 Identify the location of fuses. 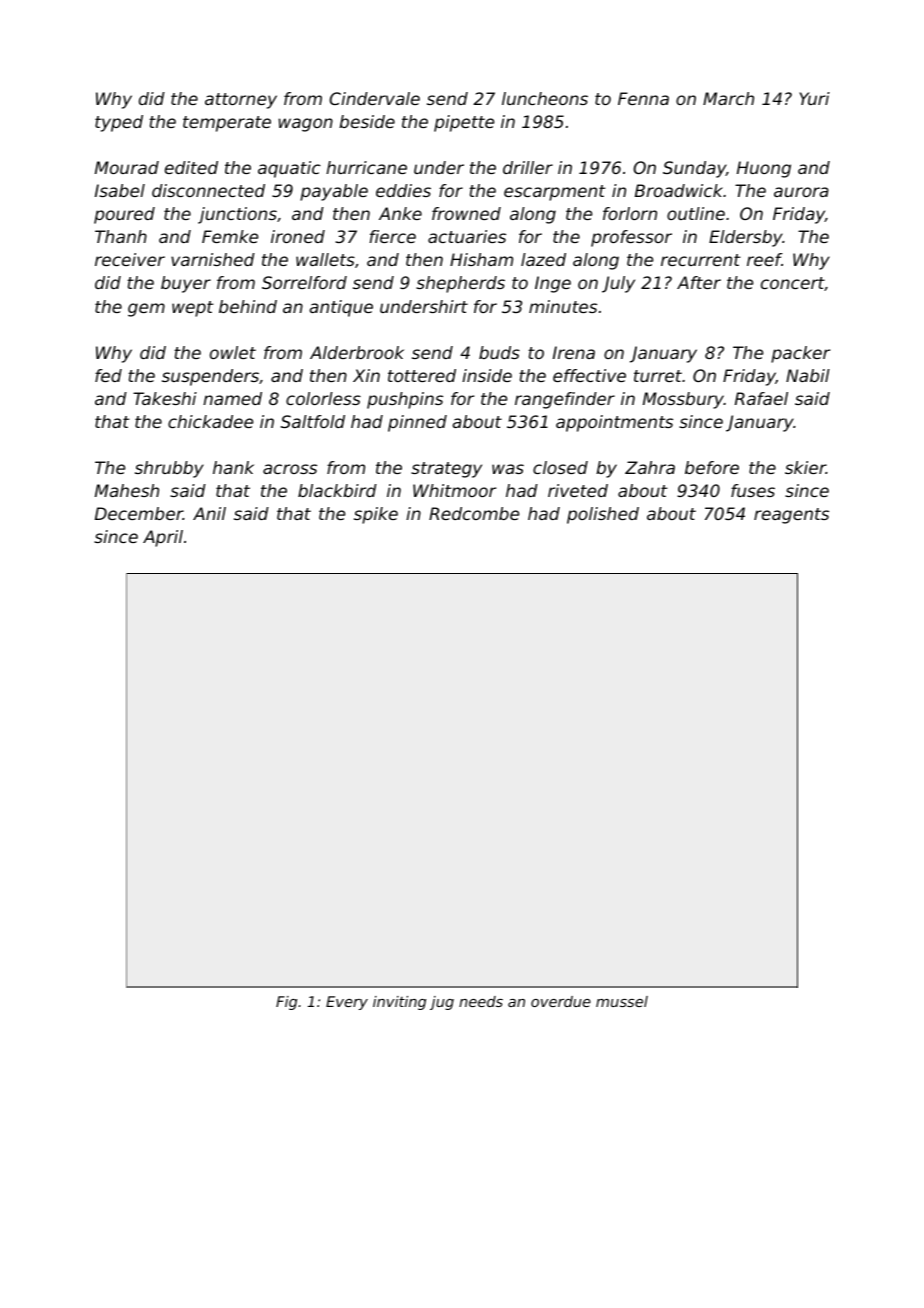
(753, 490).
